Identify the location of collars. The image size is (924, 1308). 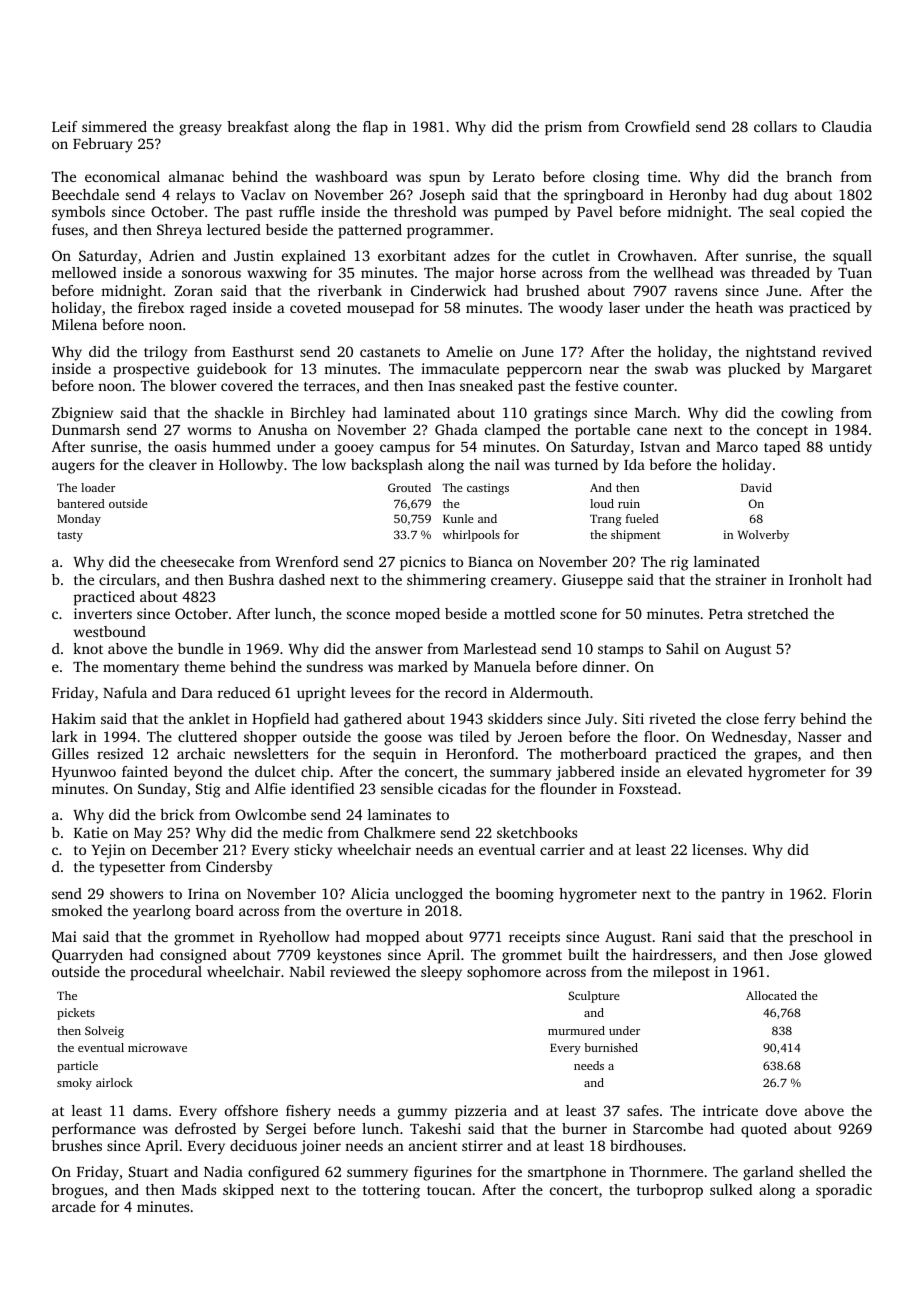
(775, 126).
